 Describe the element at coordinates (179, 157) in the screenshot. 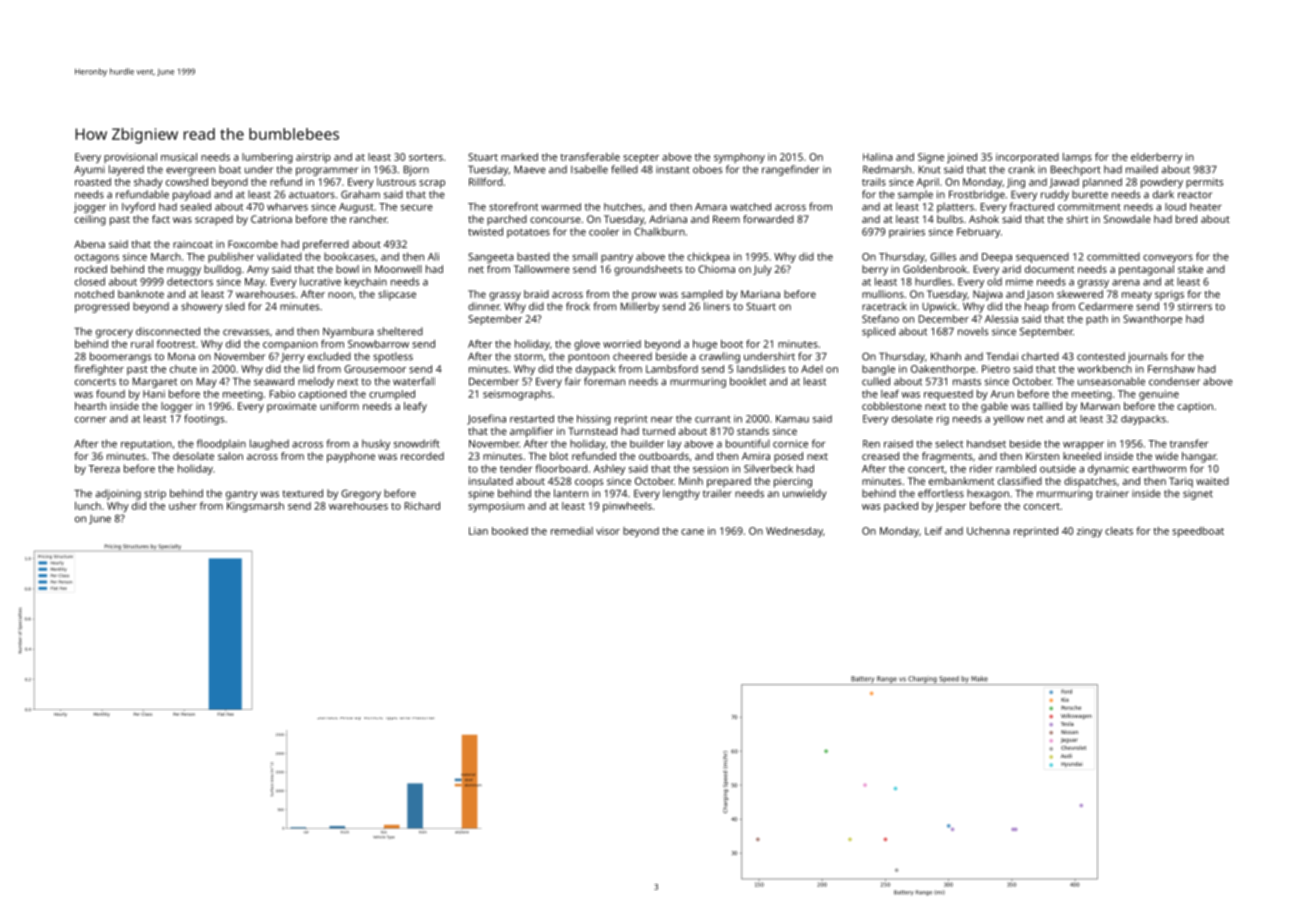

I see `musical` at that location.
